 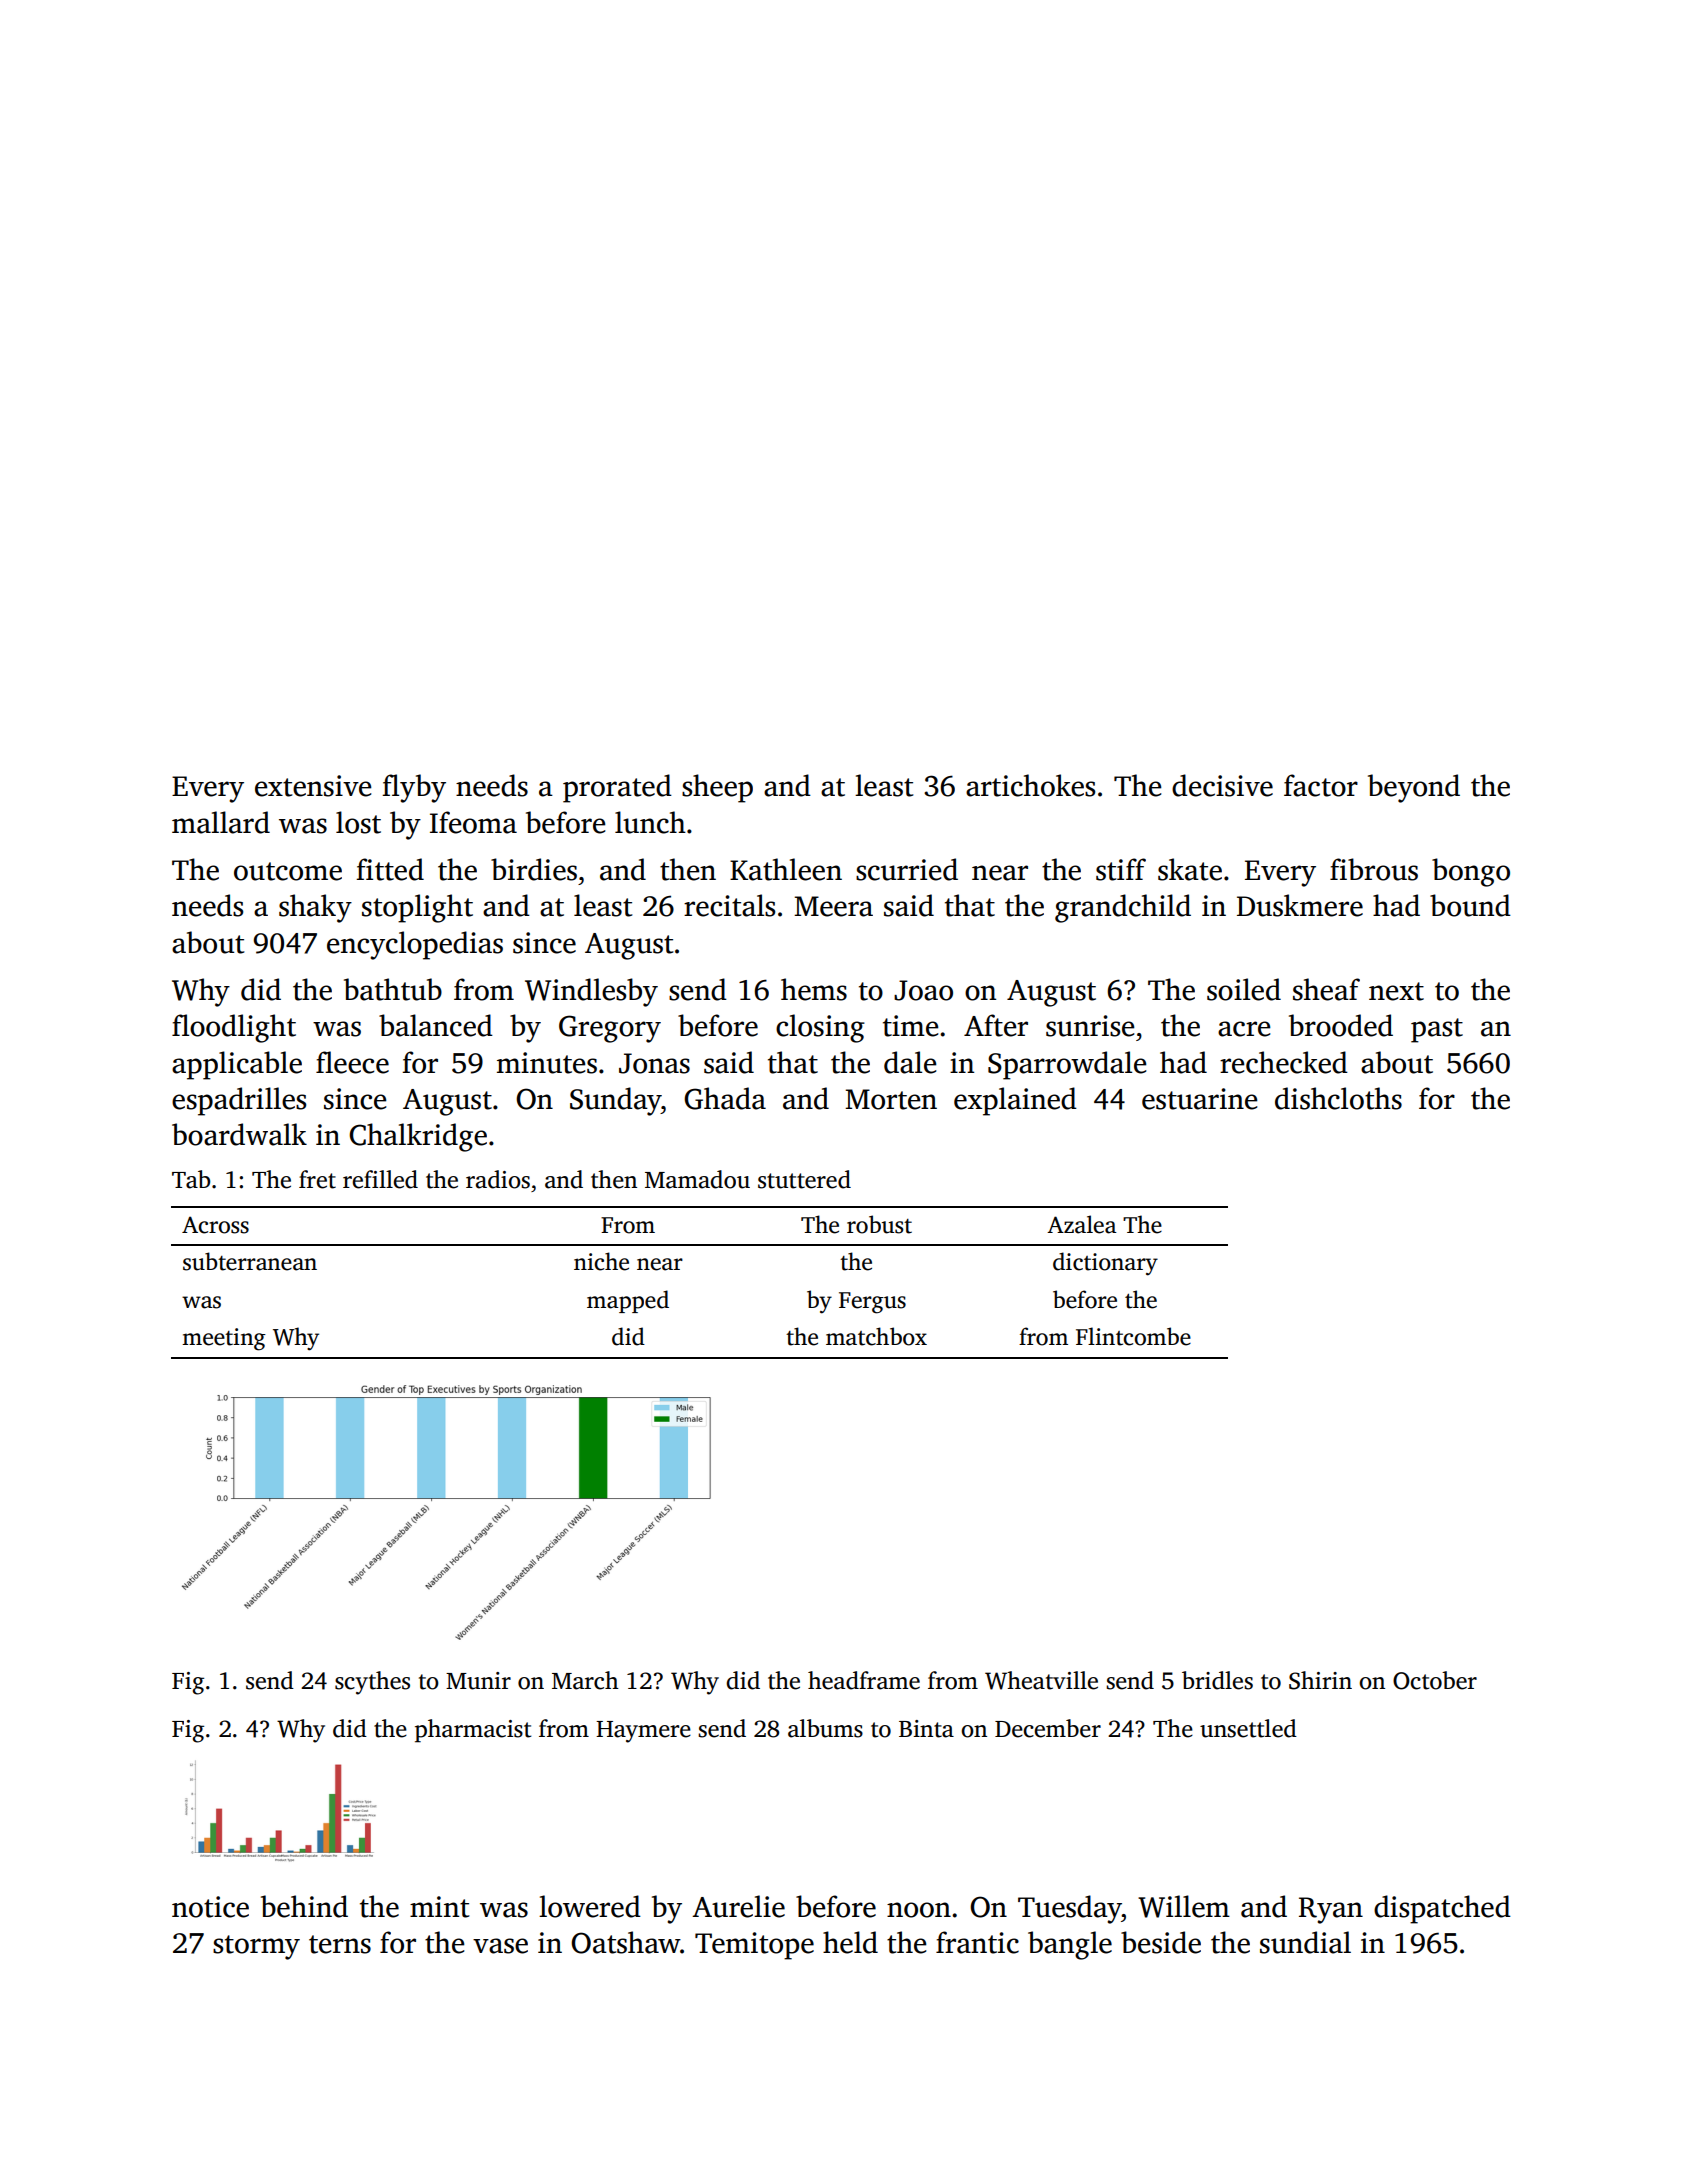 What do you see at coordinates (1338, 1098) in the page?
I see `dishcloths` at bounding box center [1338, 1098].
